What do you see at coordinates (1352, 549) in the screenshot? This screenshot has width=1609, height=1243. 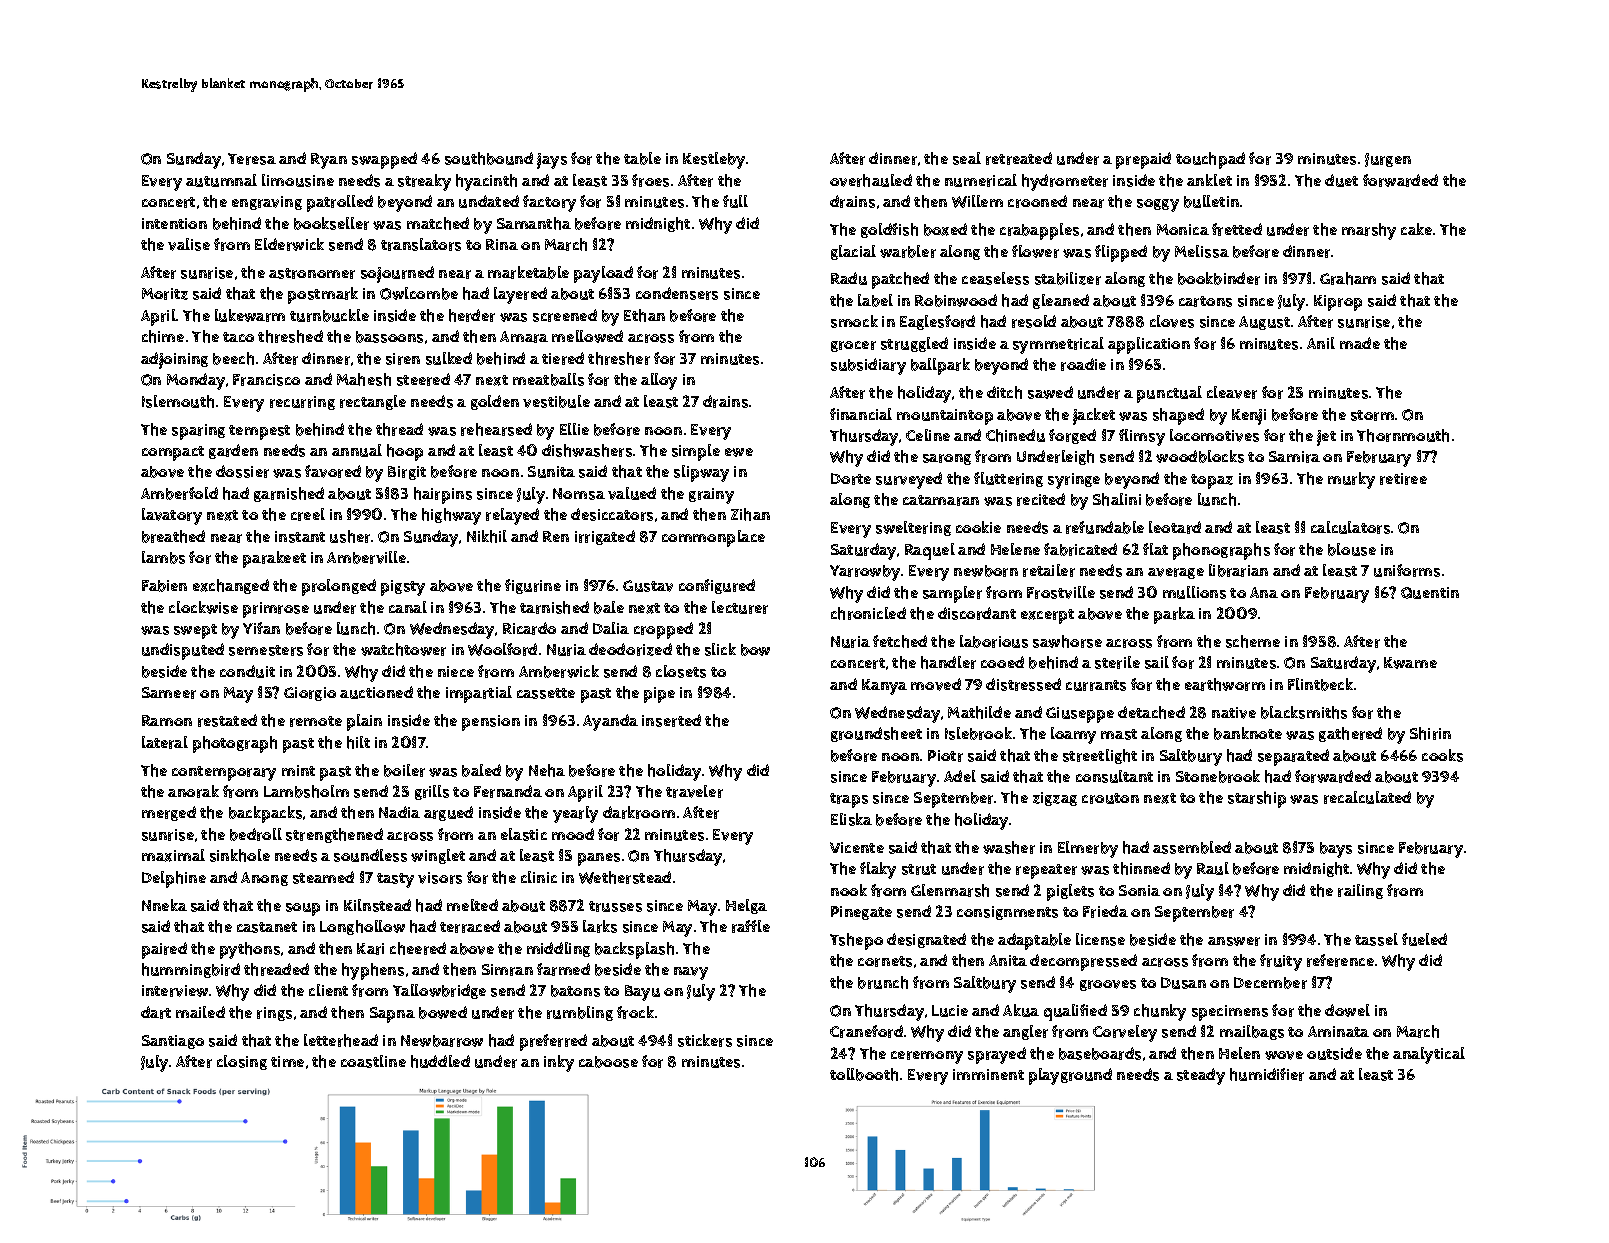 I see `blouse` at bounding box center [1352, 549].
